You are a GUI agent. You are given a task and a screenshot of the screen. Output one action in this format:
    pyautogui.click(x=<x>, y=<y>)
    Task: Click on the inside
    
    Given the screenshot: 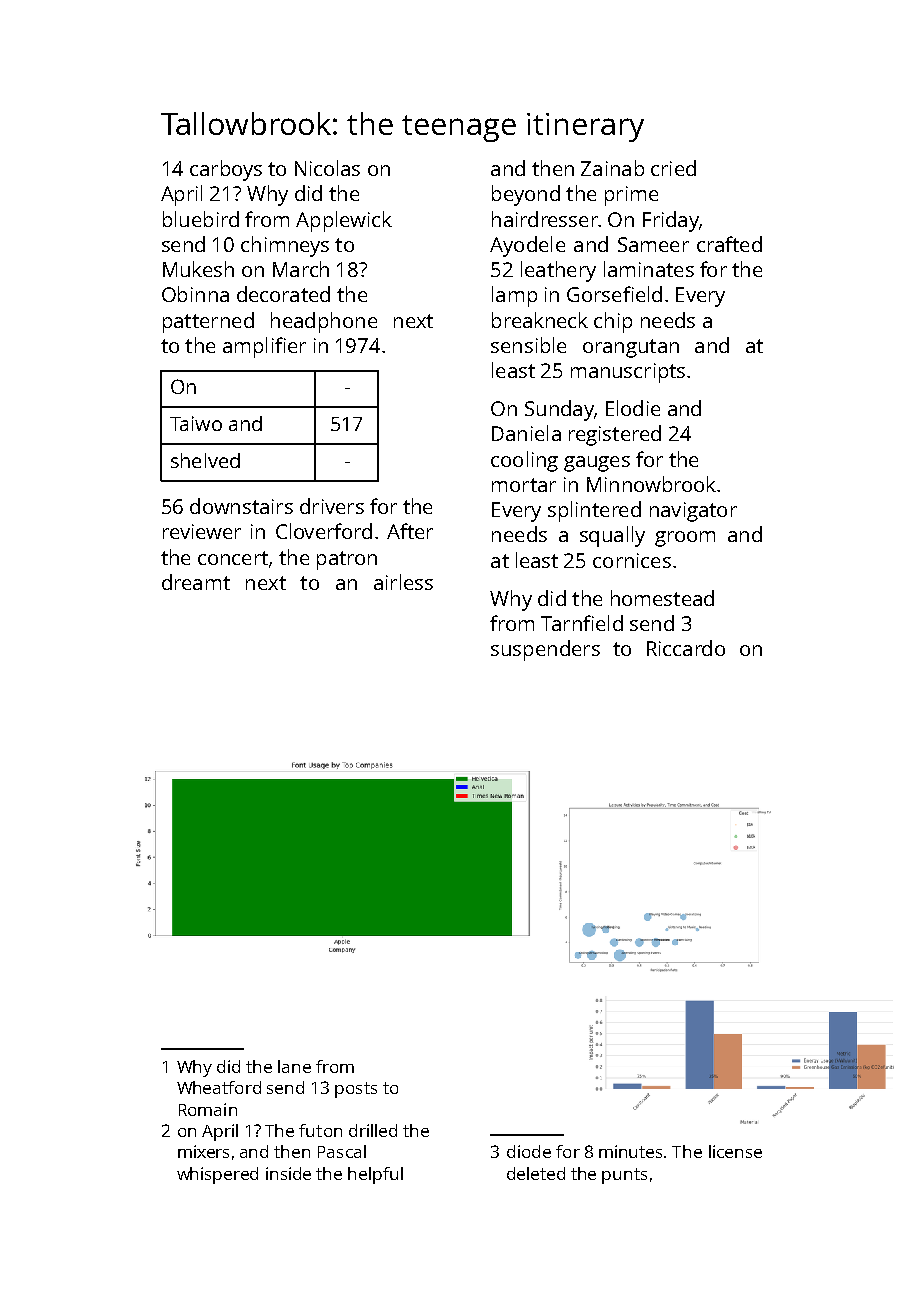 What is the action you would take?
    pyautogui.click(x=288, y=1173)
